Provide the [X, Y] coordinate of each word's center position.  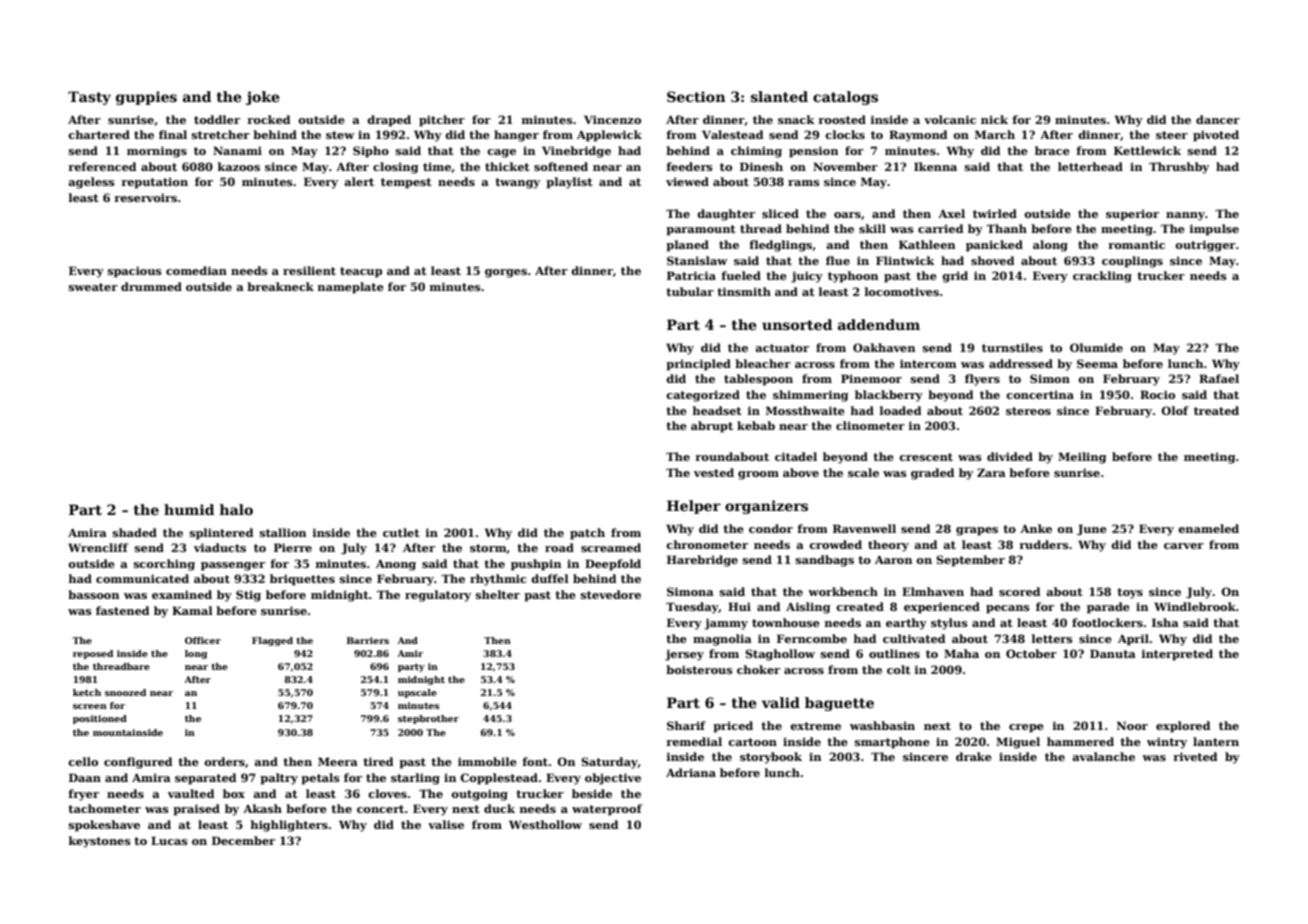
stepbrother [428, 719]
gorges [506, 273]
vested [714, 472]
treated [1216, 410]
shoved [992, 260]
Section [696, 96]
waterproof [607, 810]
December [243, 840]
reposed [93, 654]
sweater [93, 287]
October [1031, 653]
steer [1172, 135]
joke [263, 98]
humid [189, 509]
